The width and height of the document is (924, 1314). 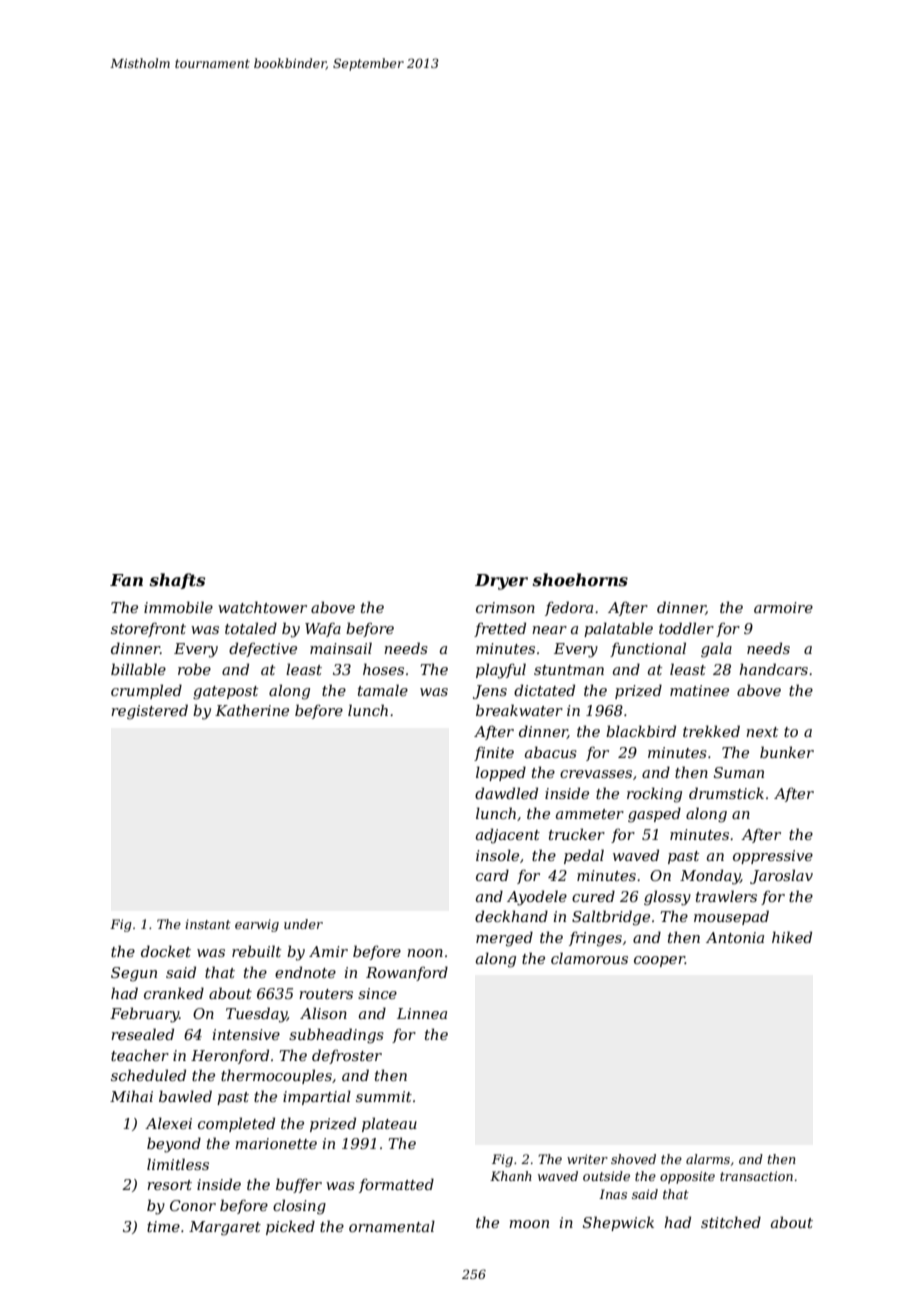 What do you see at coordinates (384, 1096) in the document?
I see `summit` at bounding box center [384, 1096].
